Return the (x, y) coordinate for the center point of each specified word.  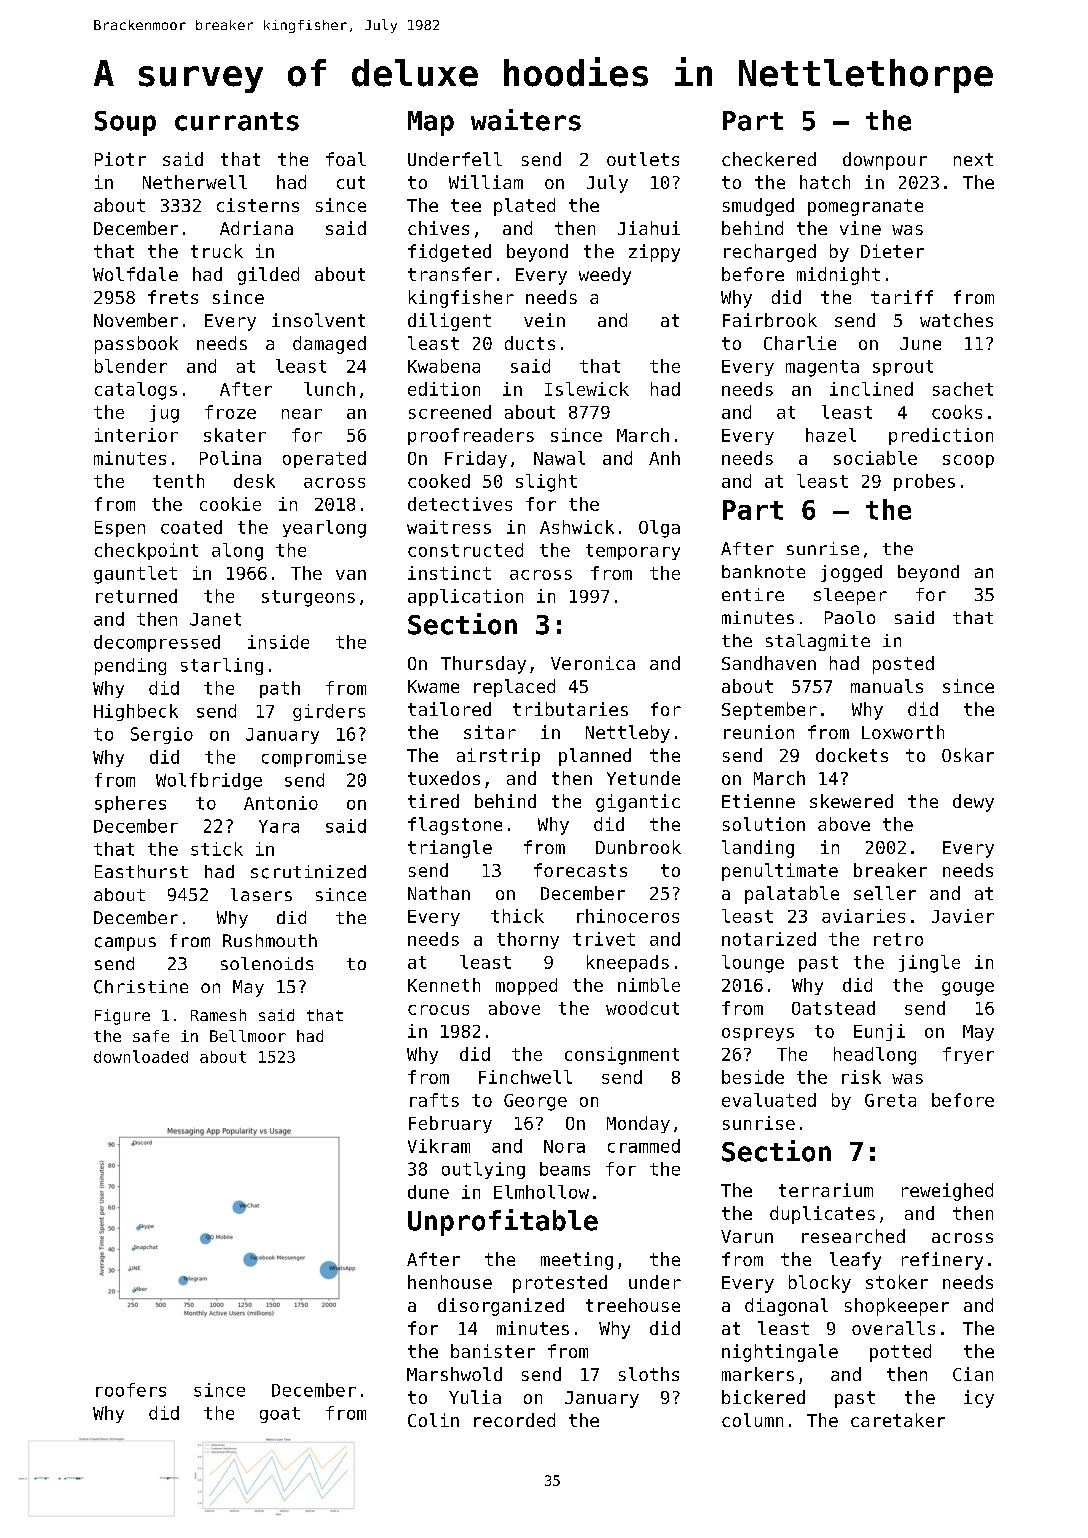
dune (428, 1192)
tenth (178, 481)
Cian (973, 1374)
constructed (465, 550)
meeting (577, 1261)
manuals (887, 686)
